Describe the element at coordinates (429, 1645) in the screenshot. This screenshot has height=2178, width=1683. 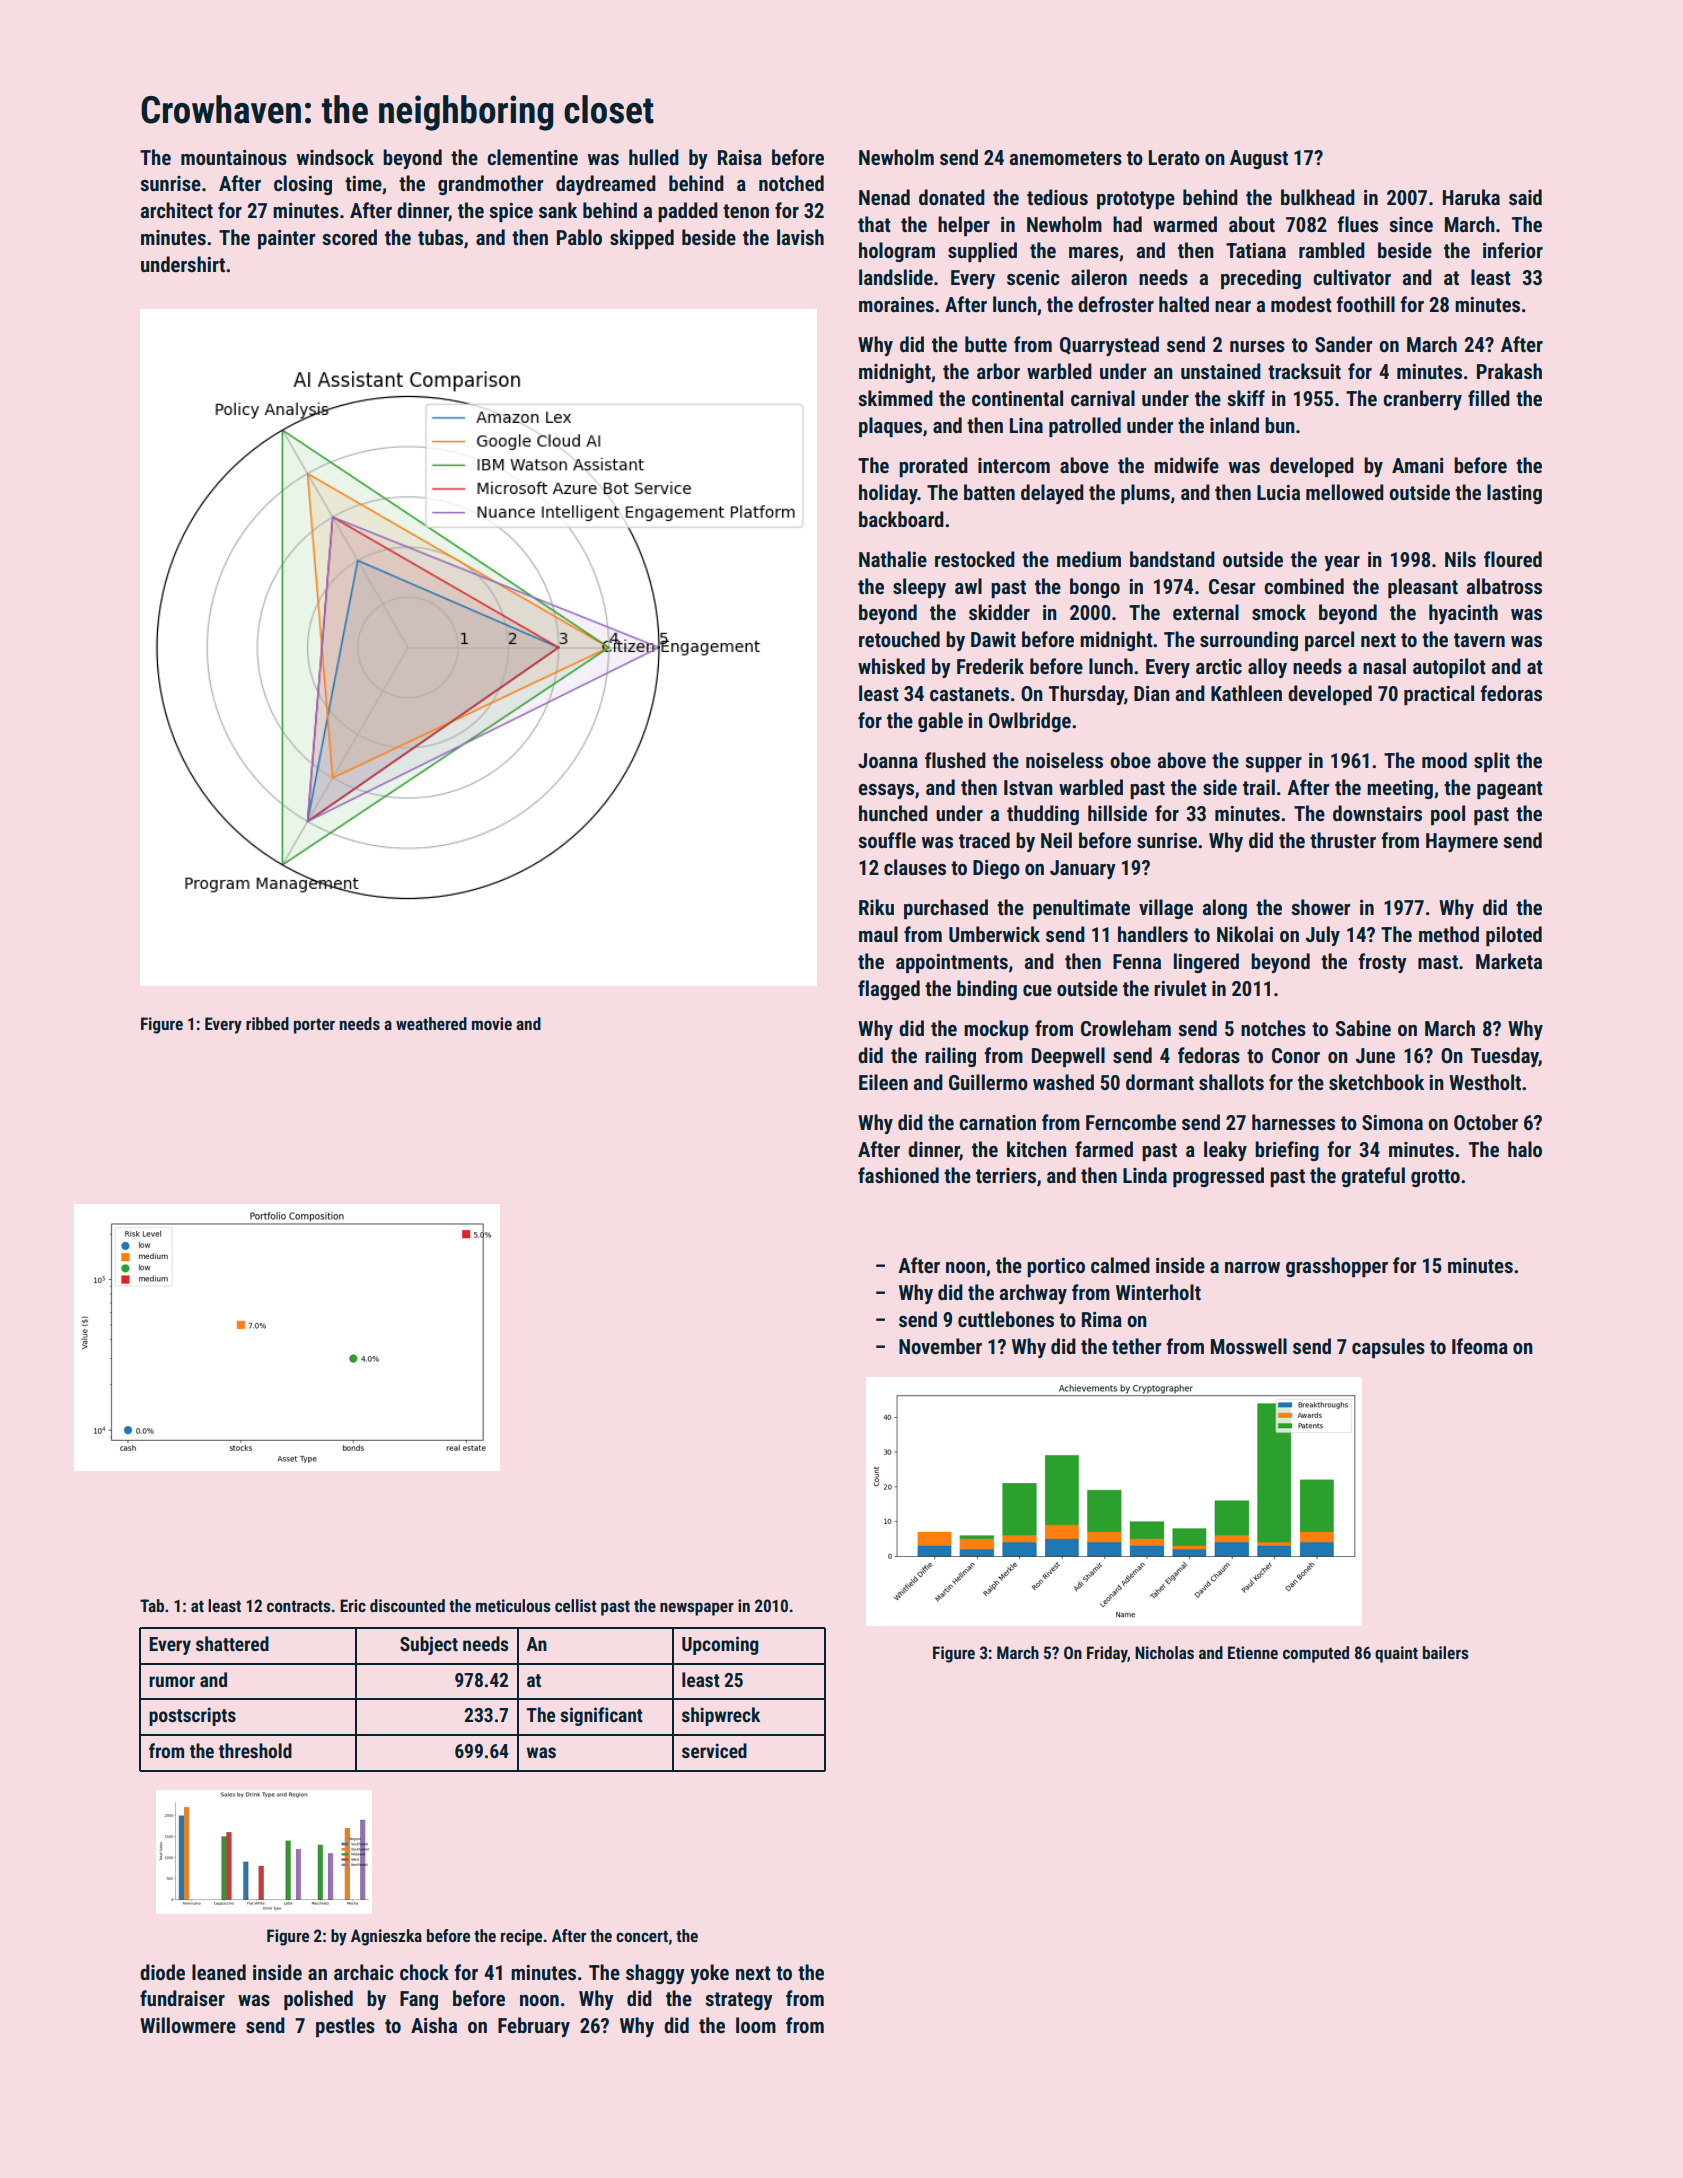
I see `Subject` at that location.
